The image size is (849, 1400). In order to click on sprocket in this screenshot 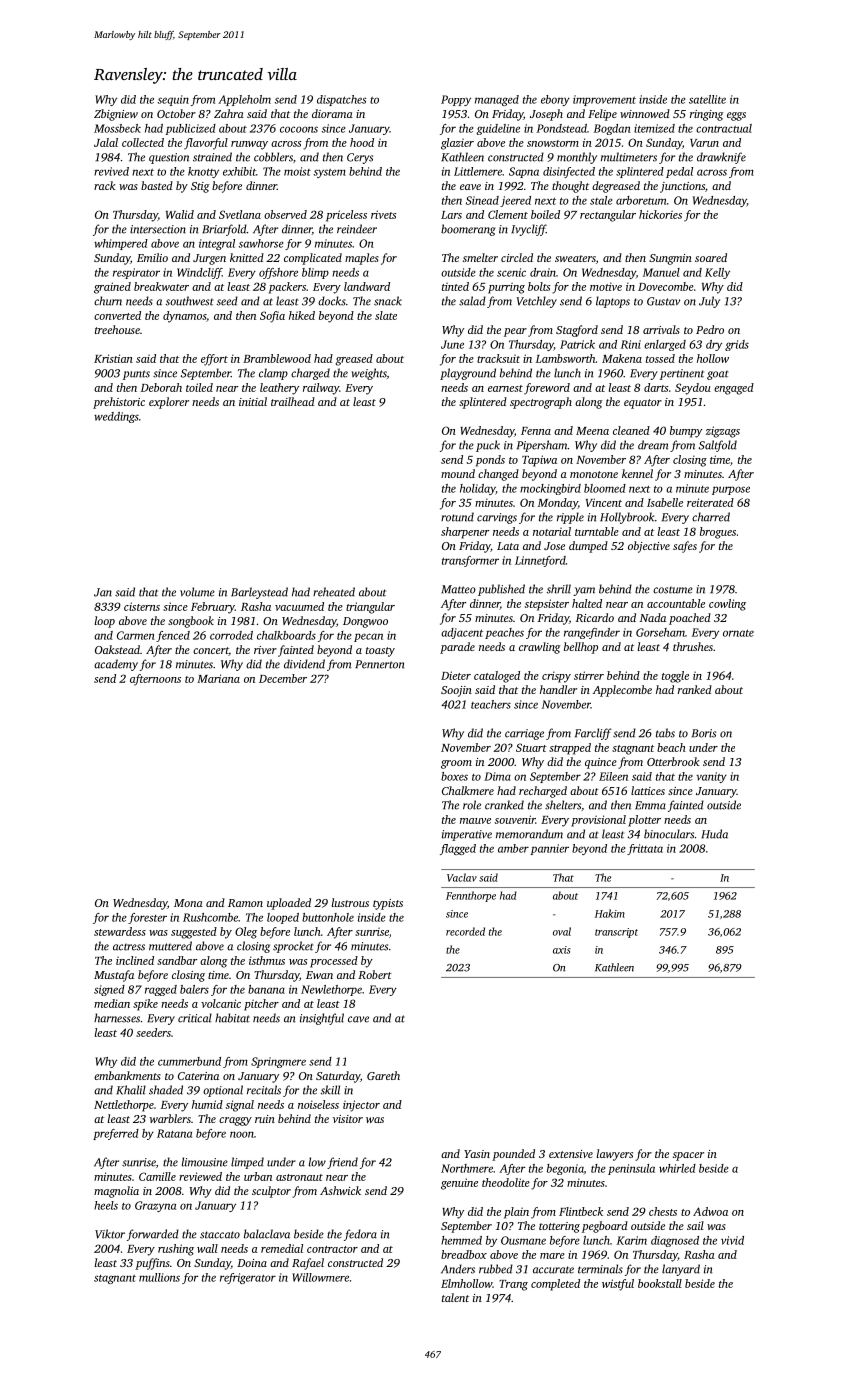, I will do `click(293, 947)`.
